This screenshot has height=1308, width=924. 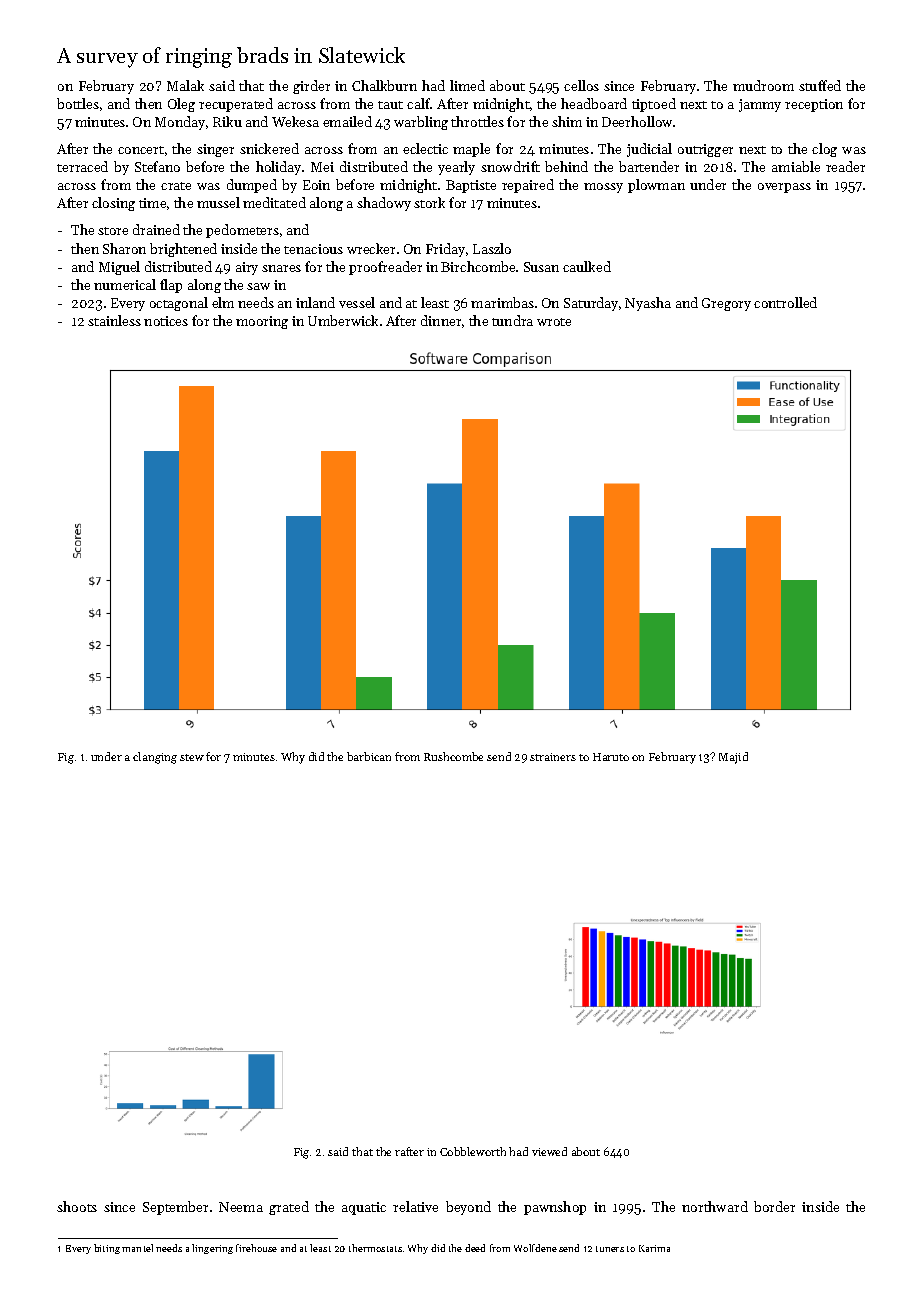 I want to click on Rushcombe, so click(x=453, y=756).
